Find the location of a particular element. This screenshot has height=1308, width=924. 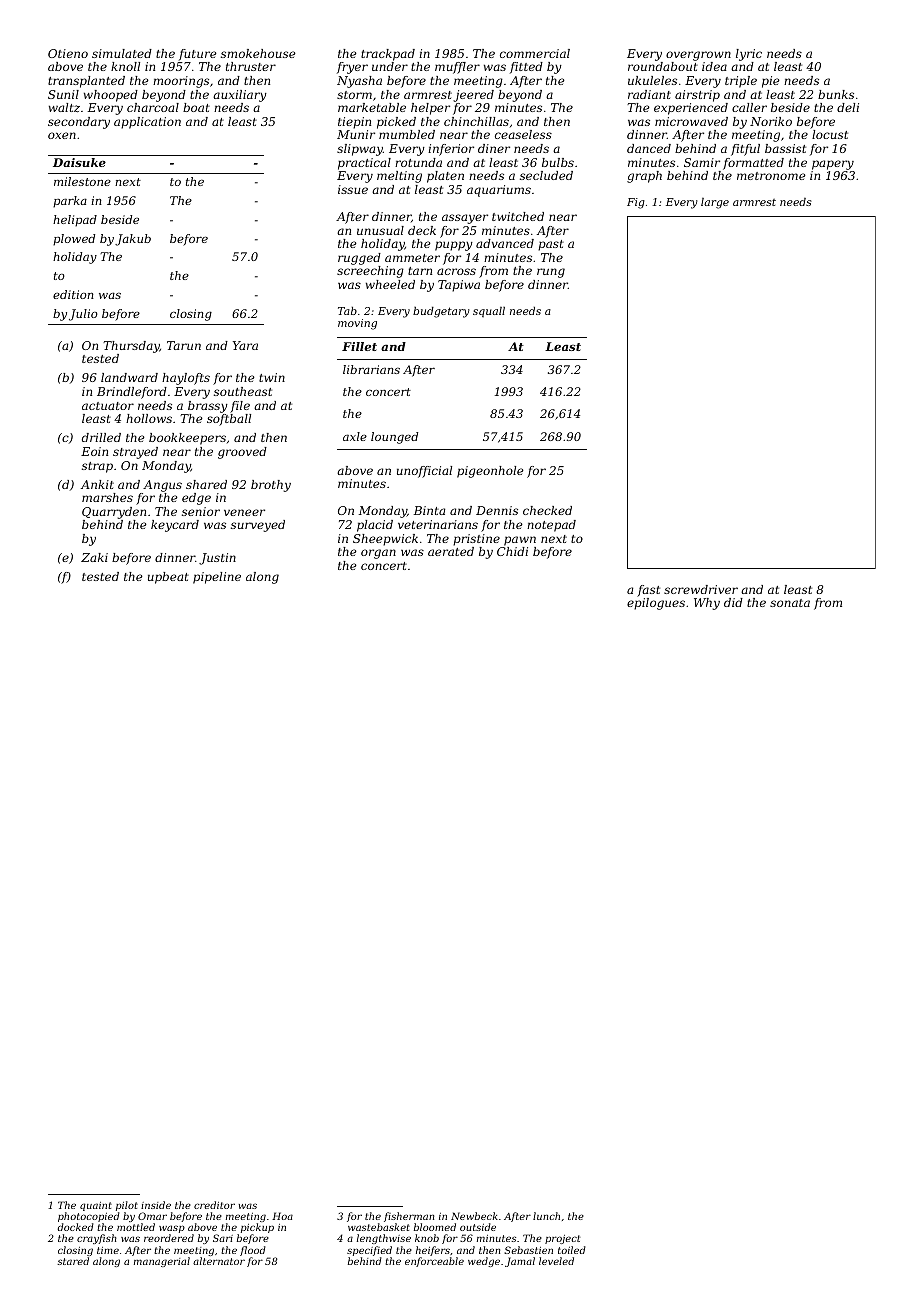

Why is located at coordinates (707, 604).
